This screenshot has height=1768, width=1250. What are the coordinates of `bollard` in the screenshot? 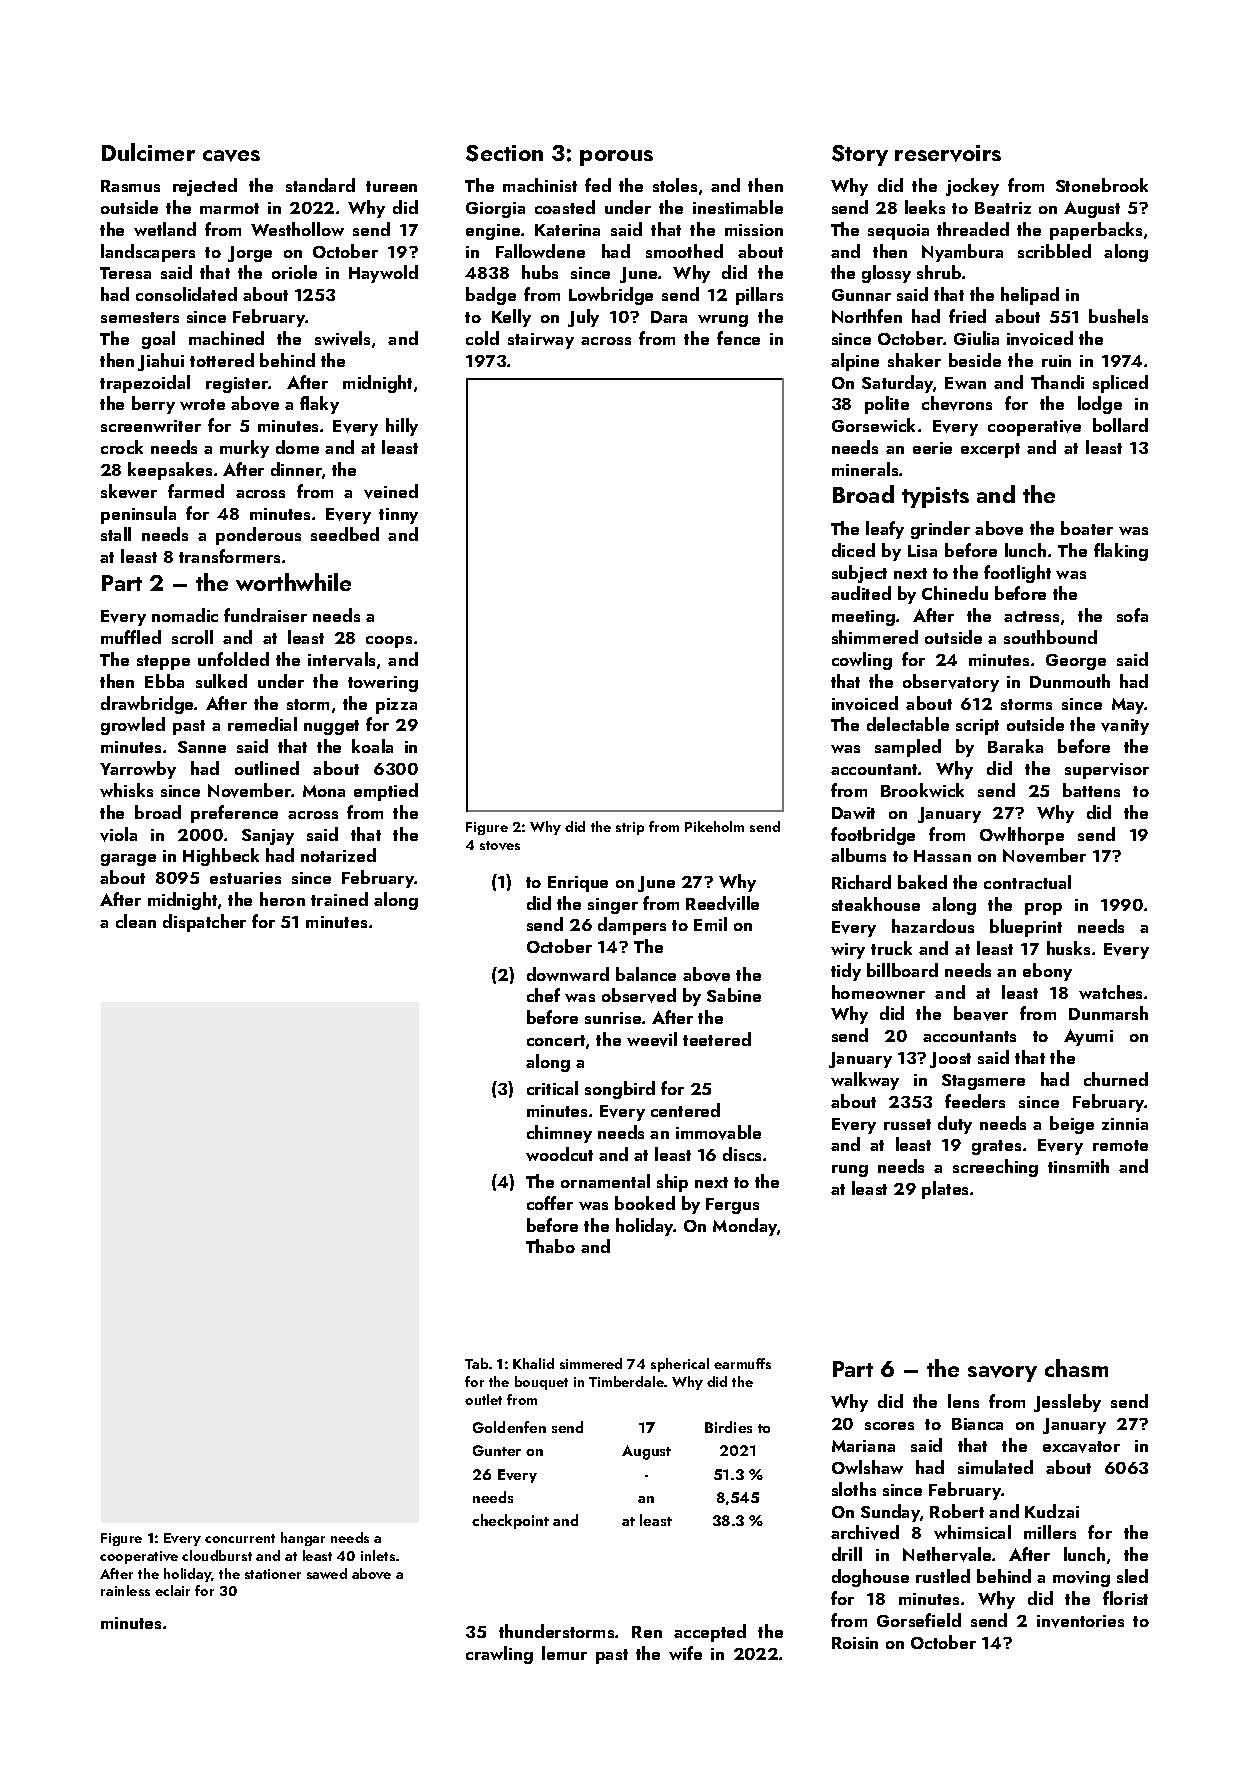 It's located at (1120, 425).
